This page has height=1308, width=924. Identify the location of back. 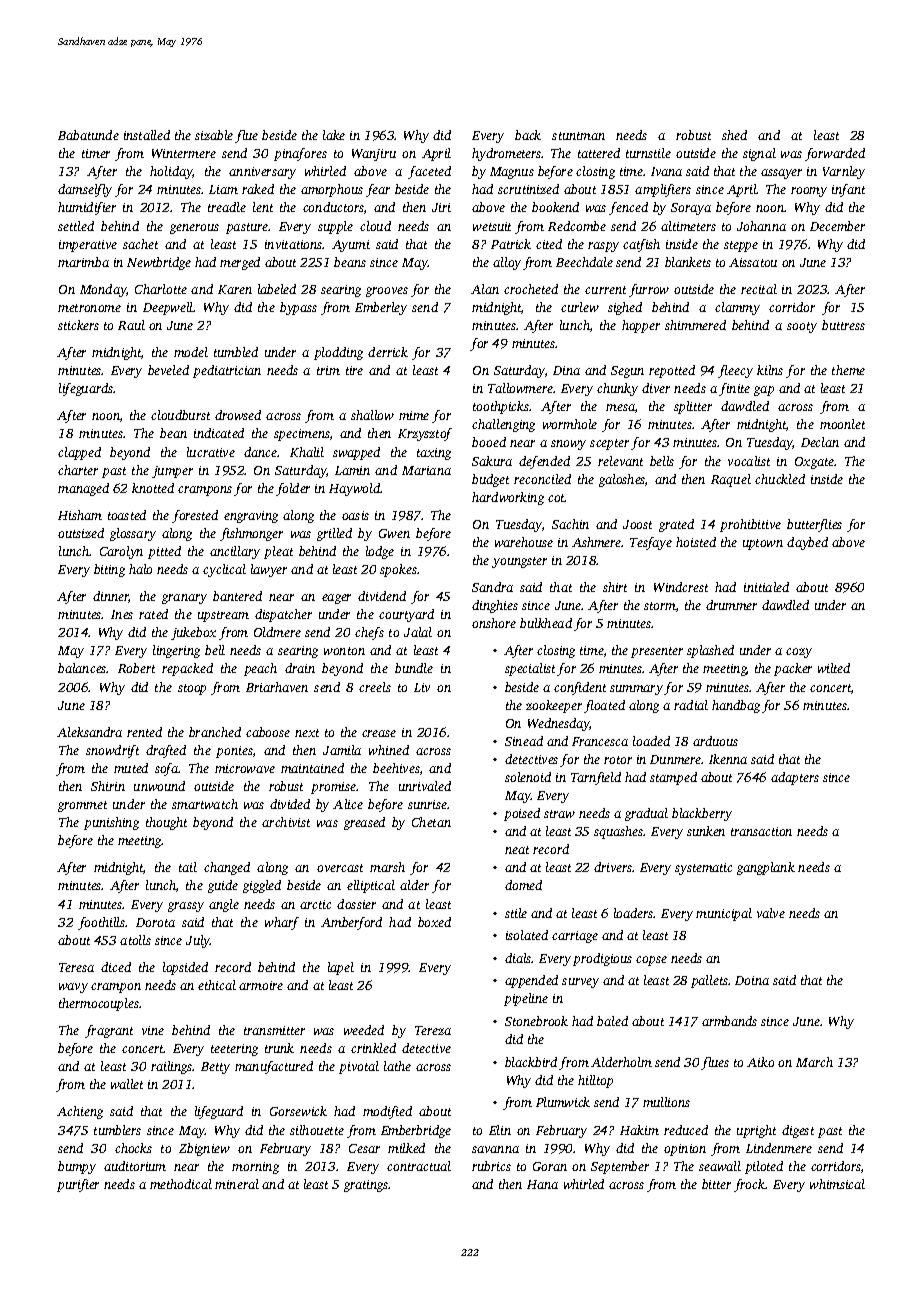
(528, 135).
